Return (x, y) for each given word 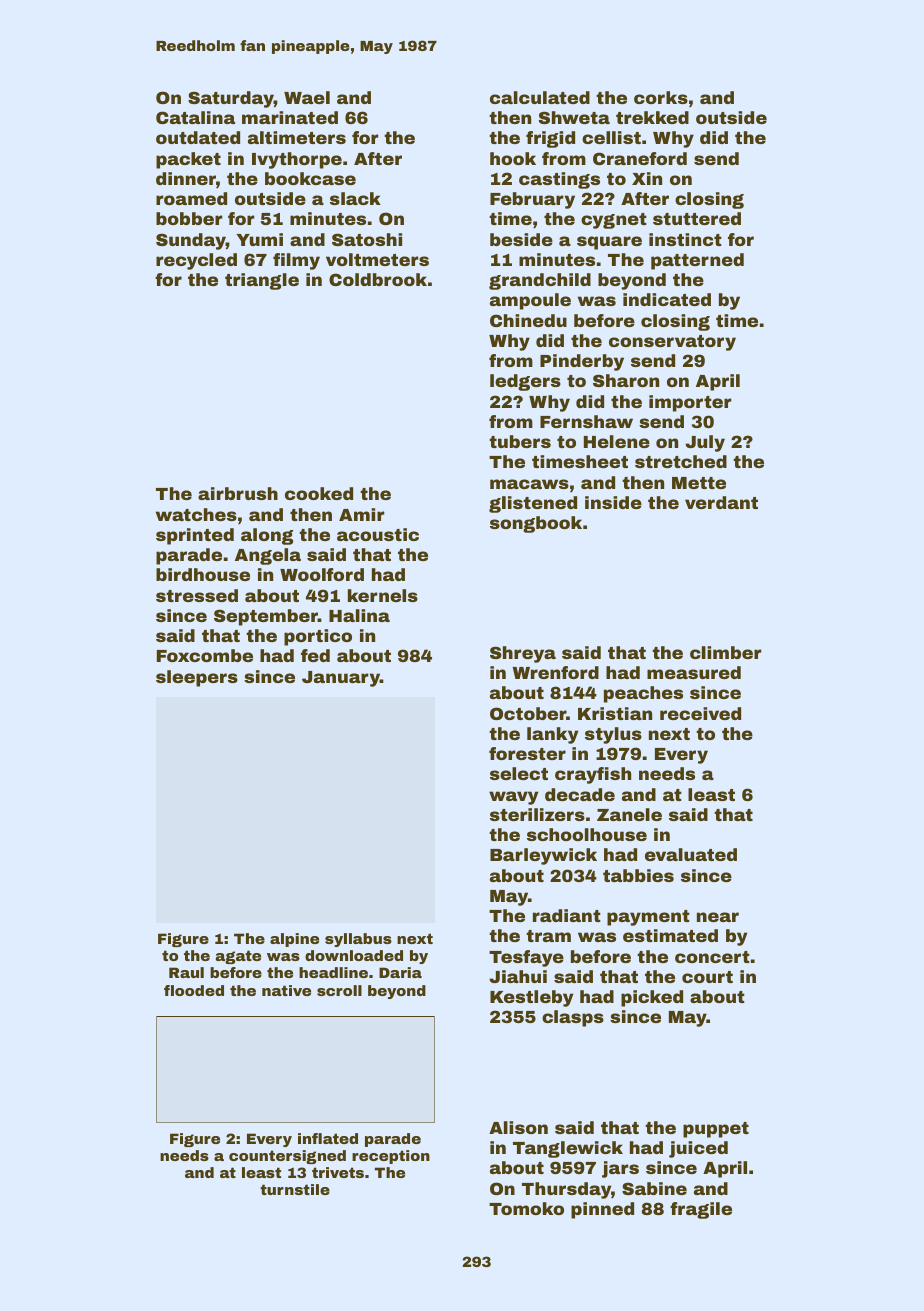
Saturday (231, 99)
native (286, 990)
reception (391, 1157)
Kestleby (531, 998)
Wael (307, 97)
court (707, 977)
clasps (573, 1018)
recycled (196, 261)
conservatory (672, 343)
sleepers (197, 678)
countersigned (287, 1157)
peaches (643, 694)
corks (661, 97)
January (341, 679)
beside (521, 239)
